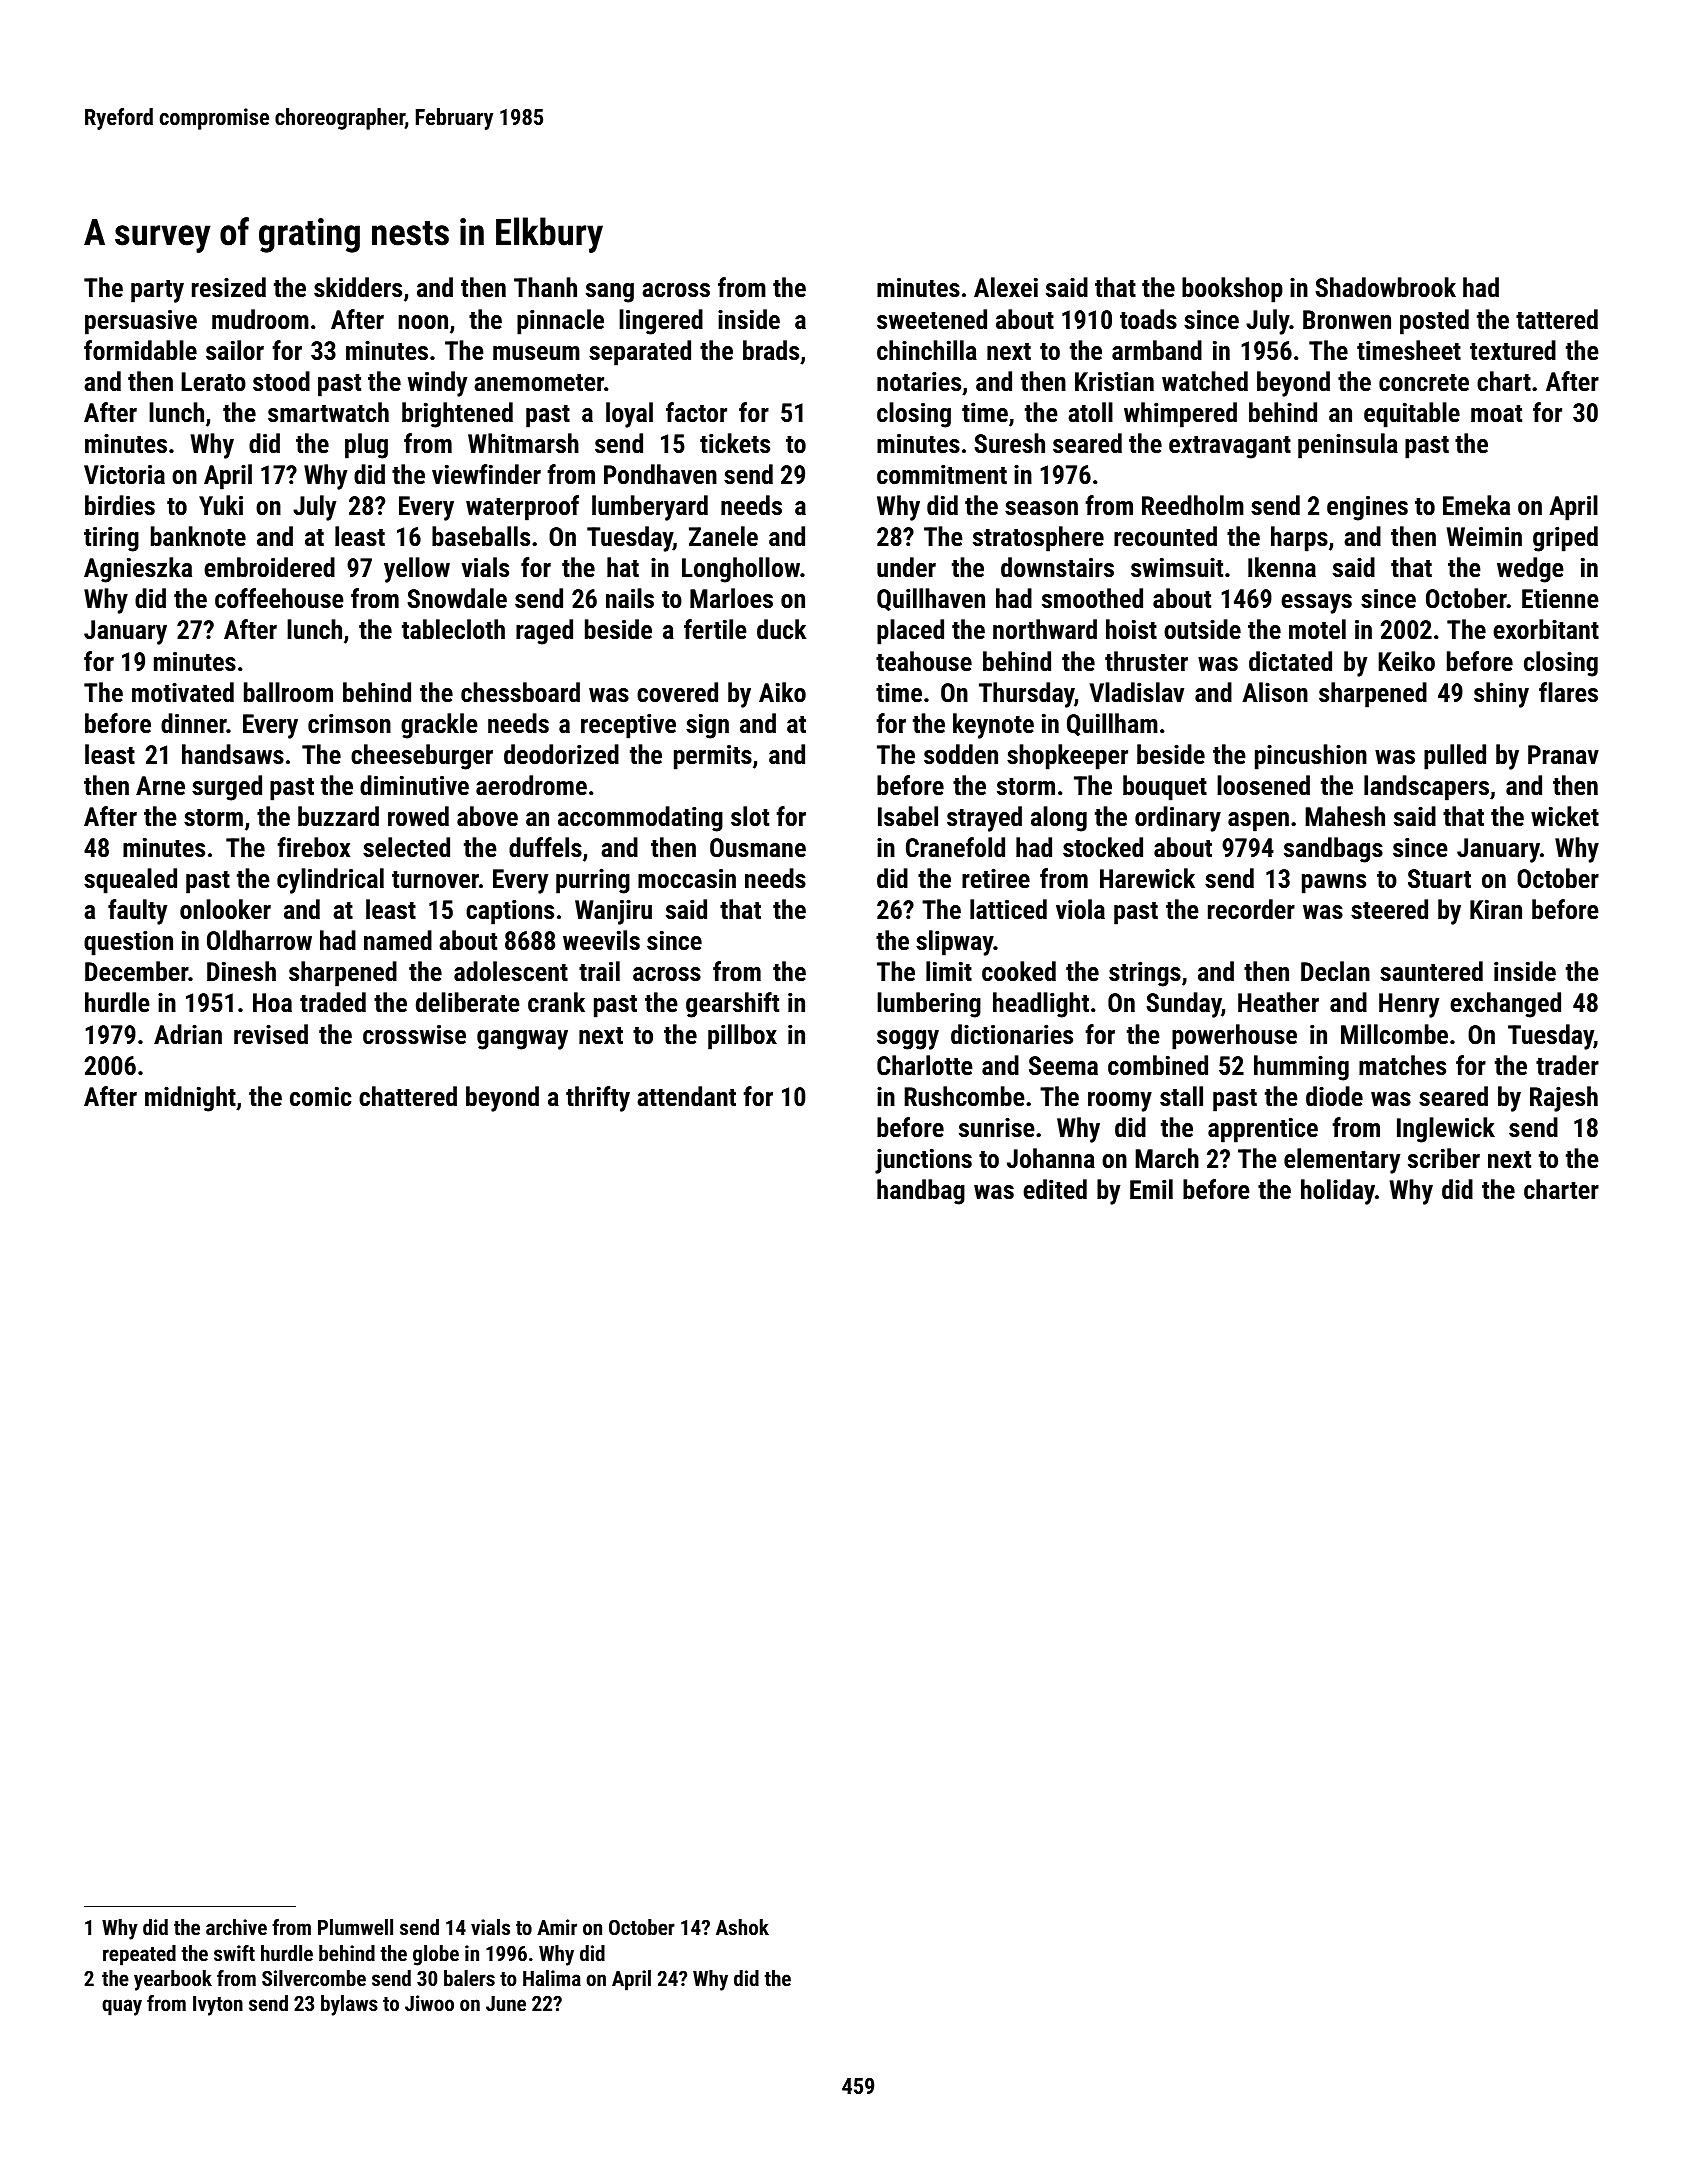  What do you see at coordinates (333, 1002) in the page?
I see `traded` at bounding box center [333, 1002].
